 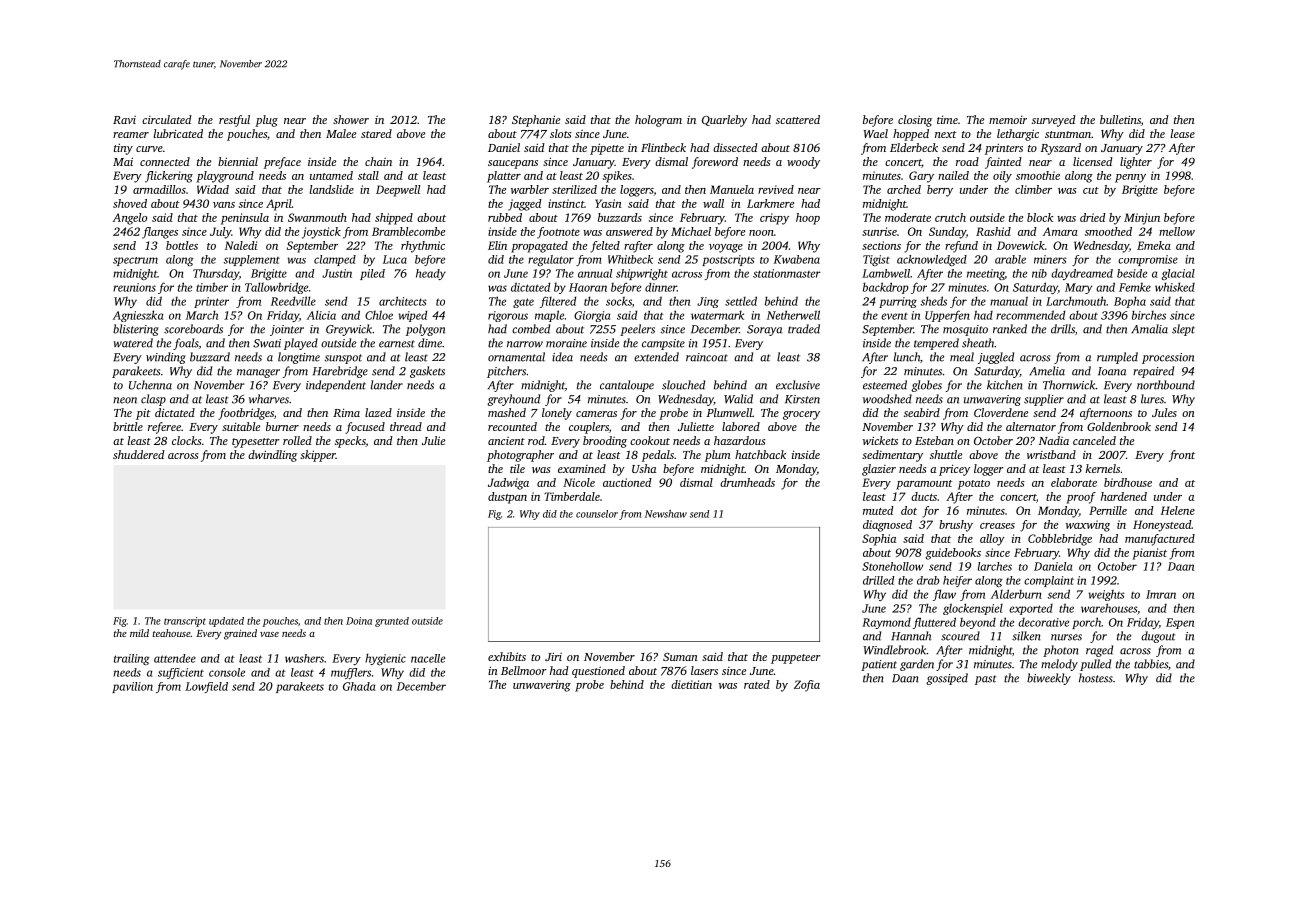 What do you see at coordinates (986, 274) in the document?
I see `meeting` at bounding box center [986, 274].
